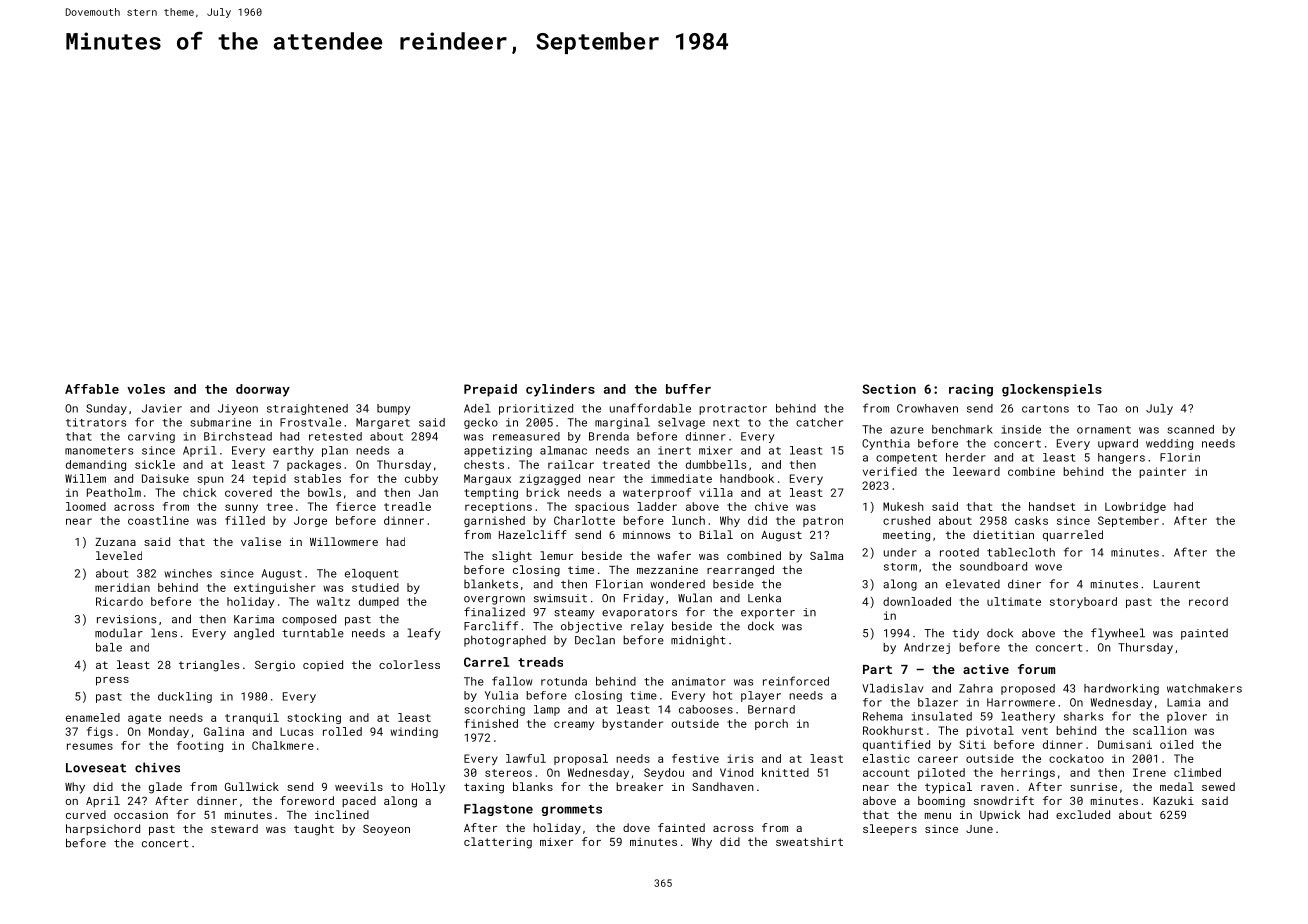 The image size is (1308, 924). I want to click on porch, so click(771, 724).
